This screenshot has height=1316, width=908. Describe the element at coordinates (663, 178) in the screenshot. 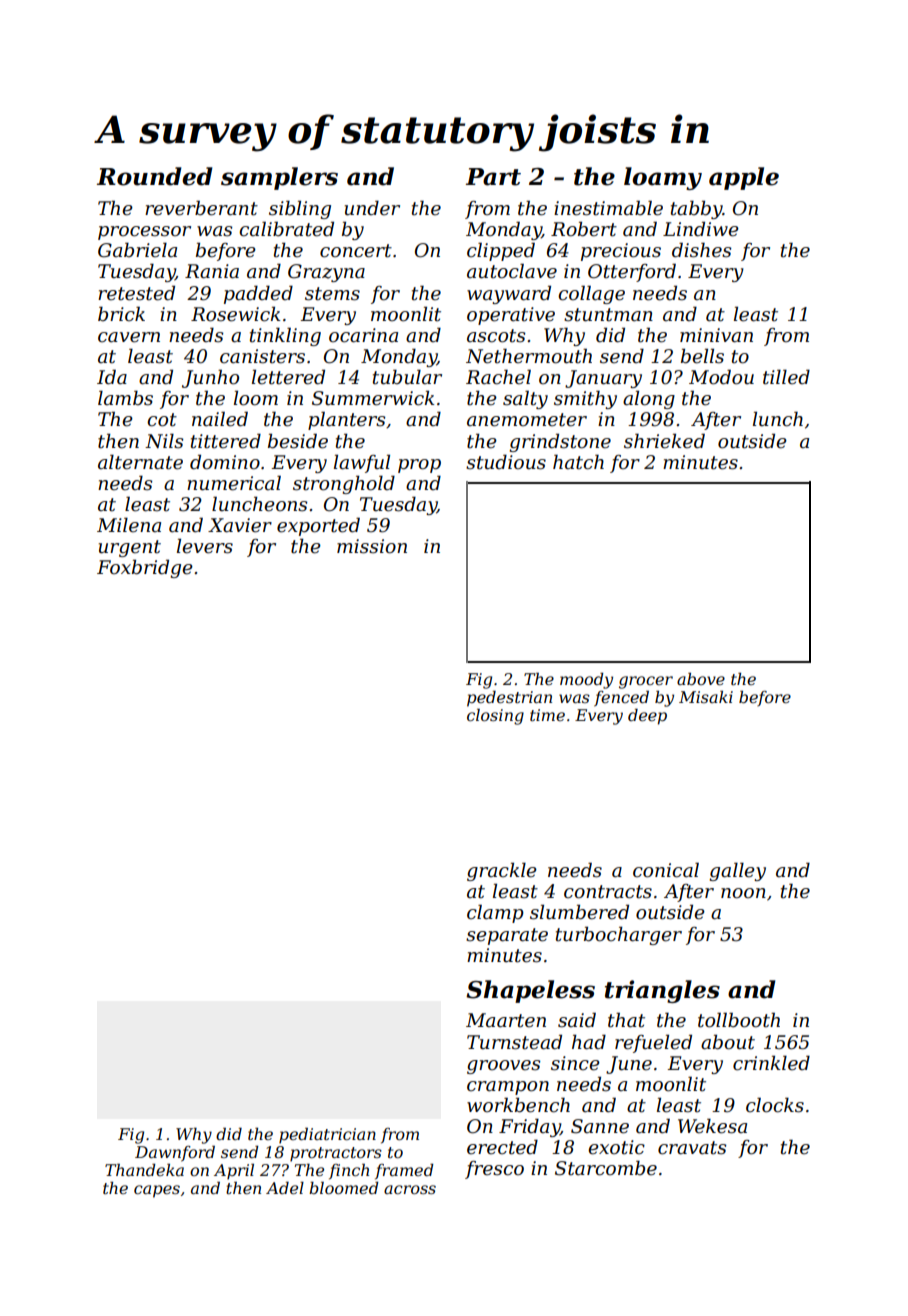

I see `loamy` at that location.
